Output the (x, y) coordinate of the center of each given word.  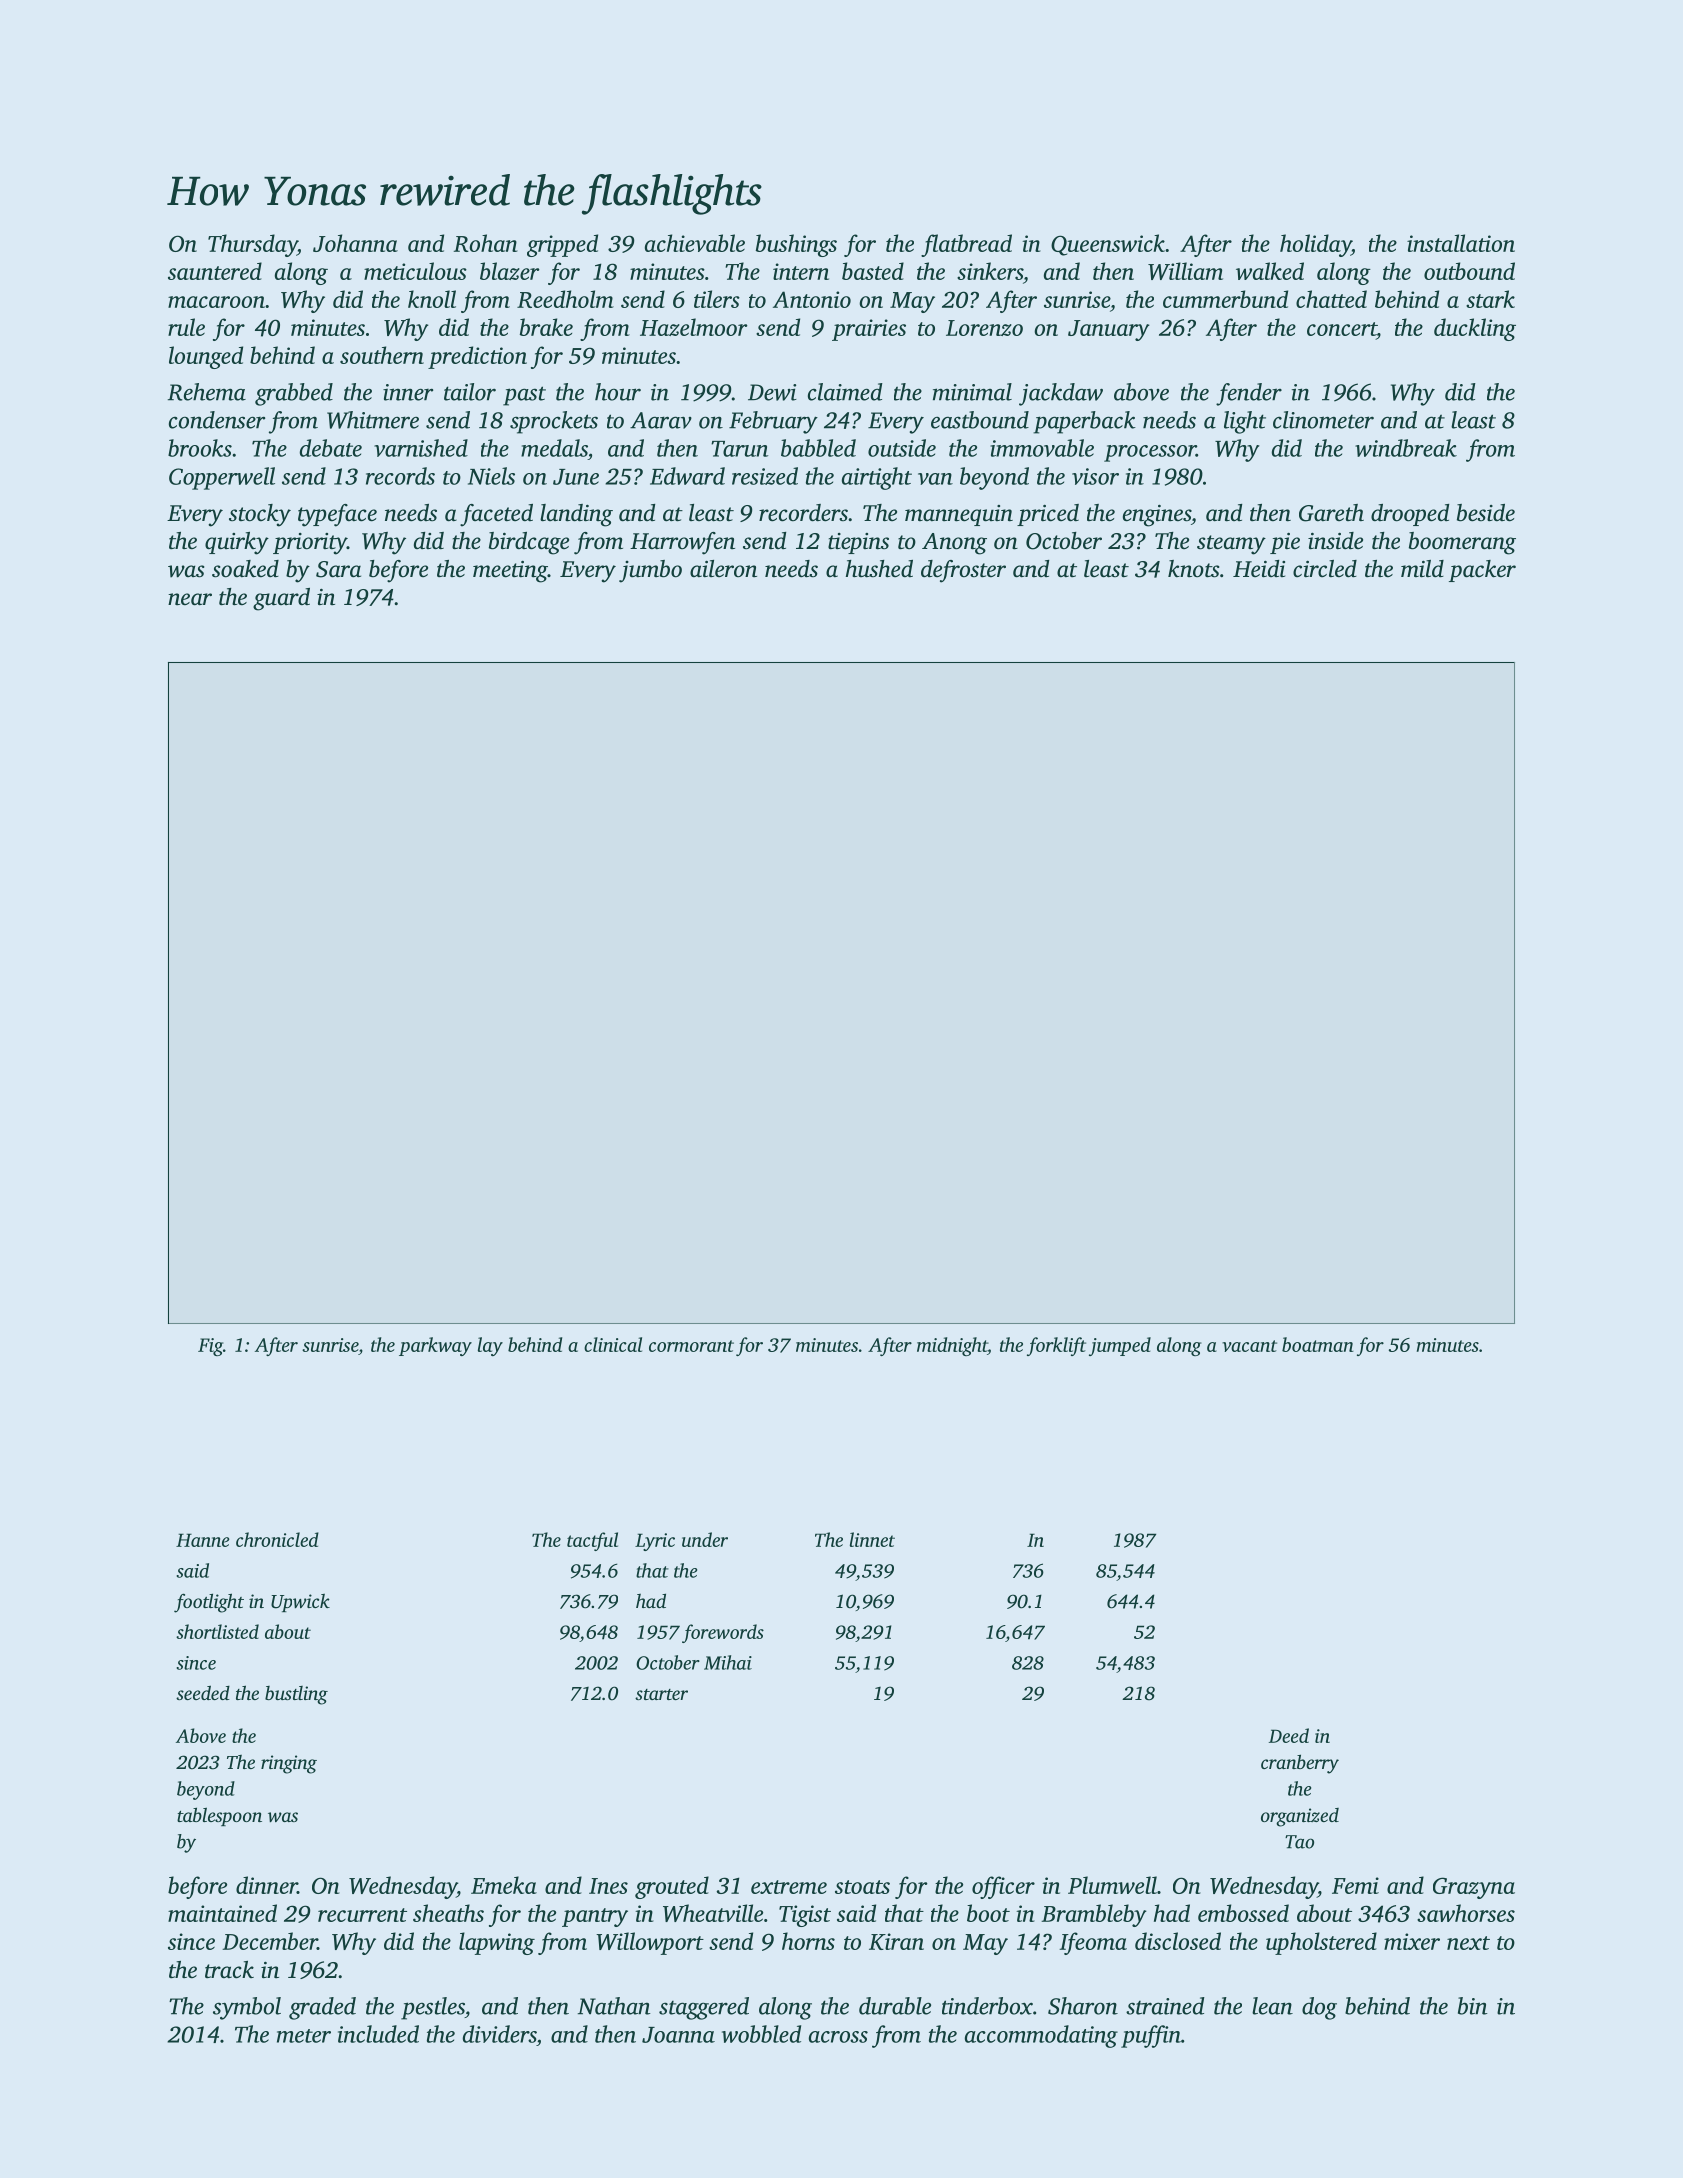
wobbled (761, 2034)
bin (1473, 2006)
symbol (247, 2008)
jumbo (650, 571)
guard (281, 599)
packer (1482, 571)
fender (1249, 394)
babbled (818, 448)
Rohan (486, 243)
